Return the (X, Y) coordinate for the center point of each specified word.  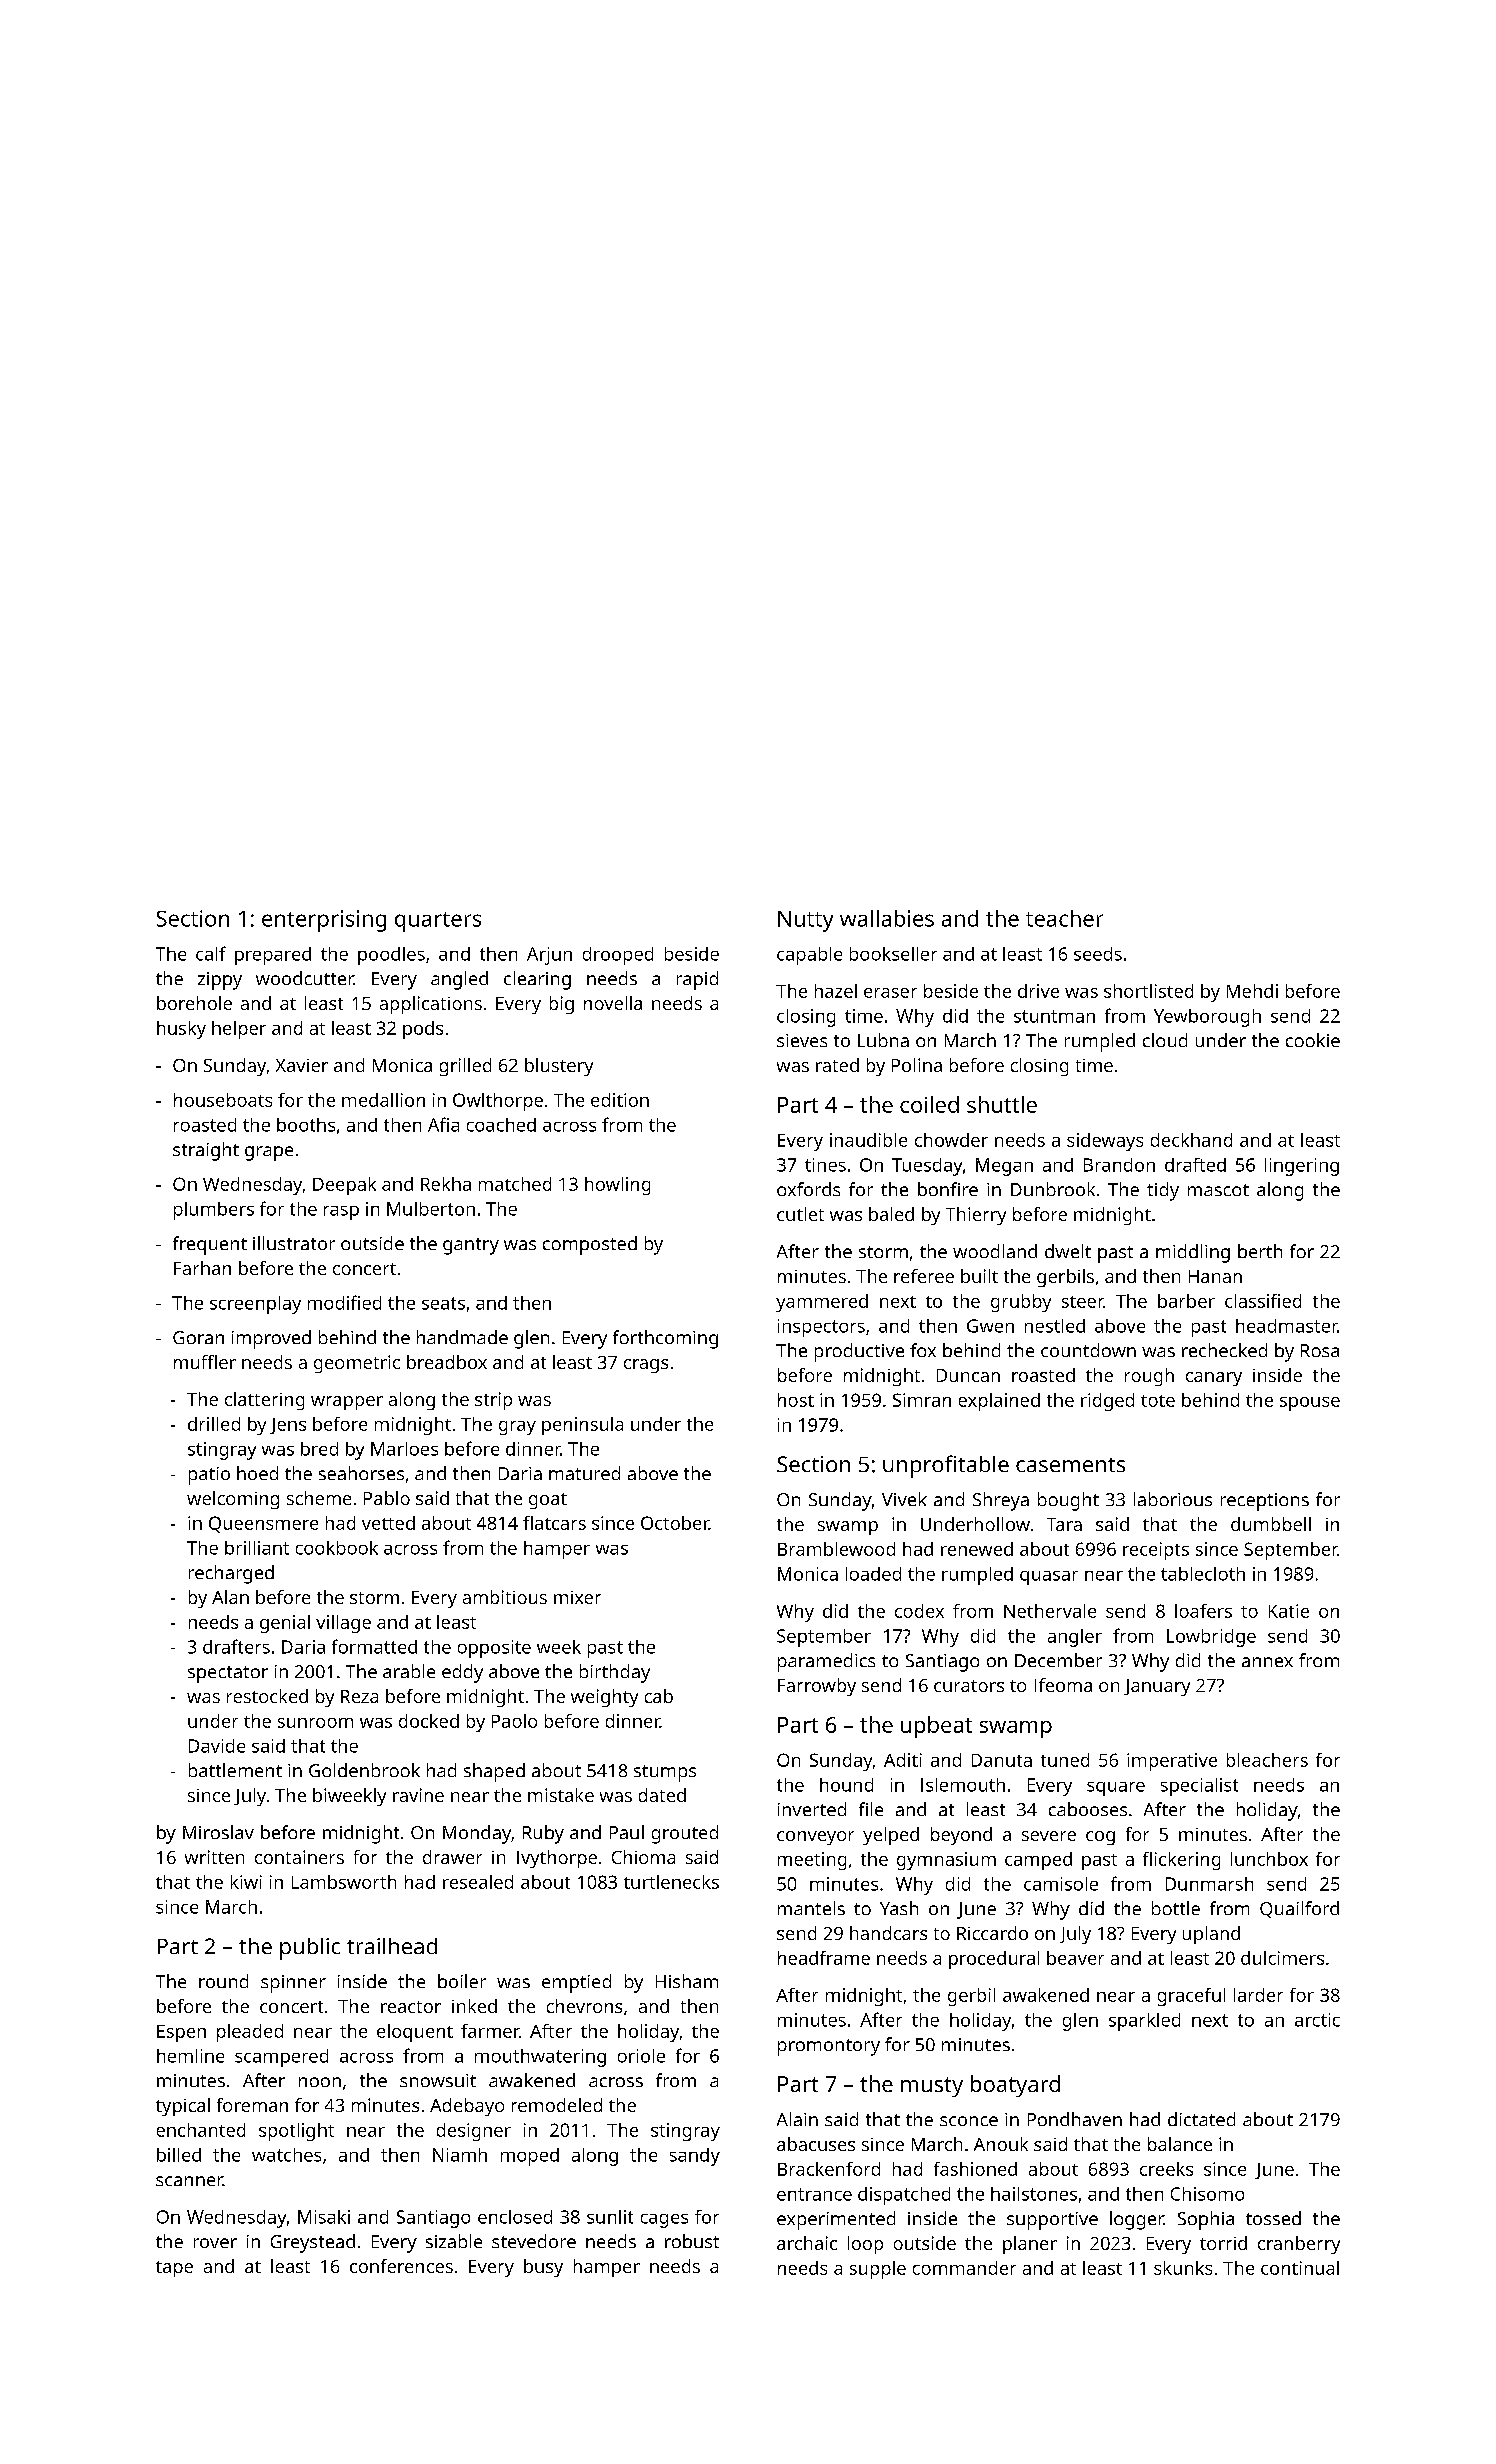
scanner (189, 2181)
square (1116, 1789)
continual (1300, 2268)
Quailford (1299, 1909)
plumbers (214, 1211)
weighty (604, 1698)
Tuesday (927, 1167)
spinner (293, 1984)
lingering (1302, 1167)
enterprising (324, 921)
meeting (812, 1861)
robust (692, 2241)
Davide (217, 1746)
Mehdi (1252, 991)
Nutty (805, 921)
